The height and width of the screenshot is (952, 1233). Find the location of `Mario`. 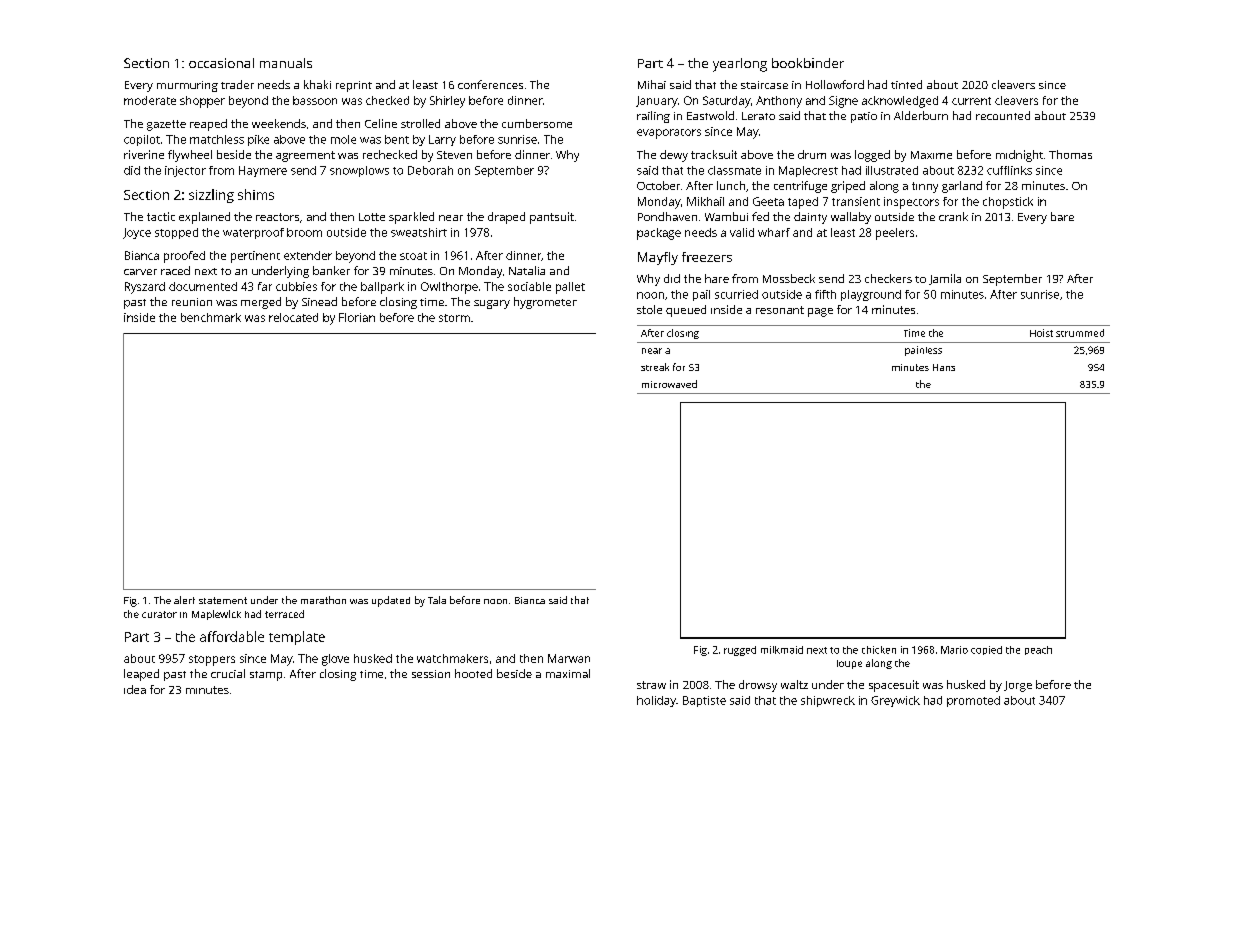

Mario is located at coordinates (954, 650).
